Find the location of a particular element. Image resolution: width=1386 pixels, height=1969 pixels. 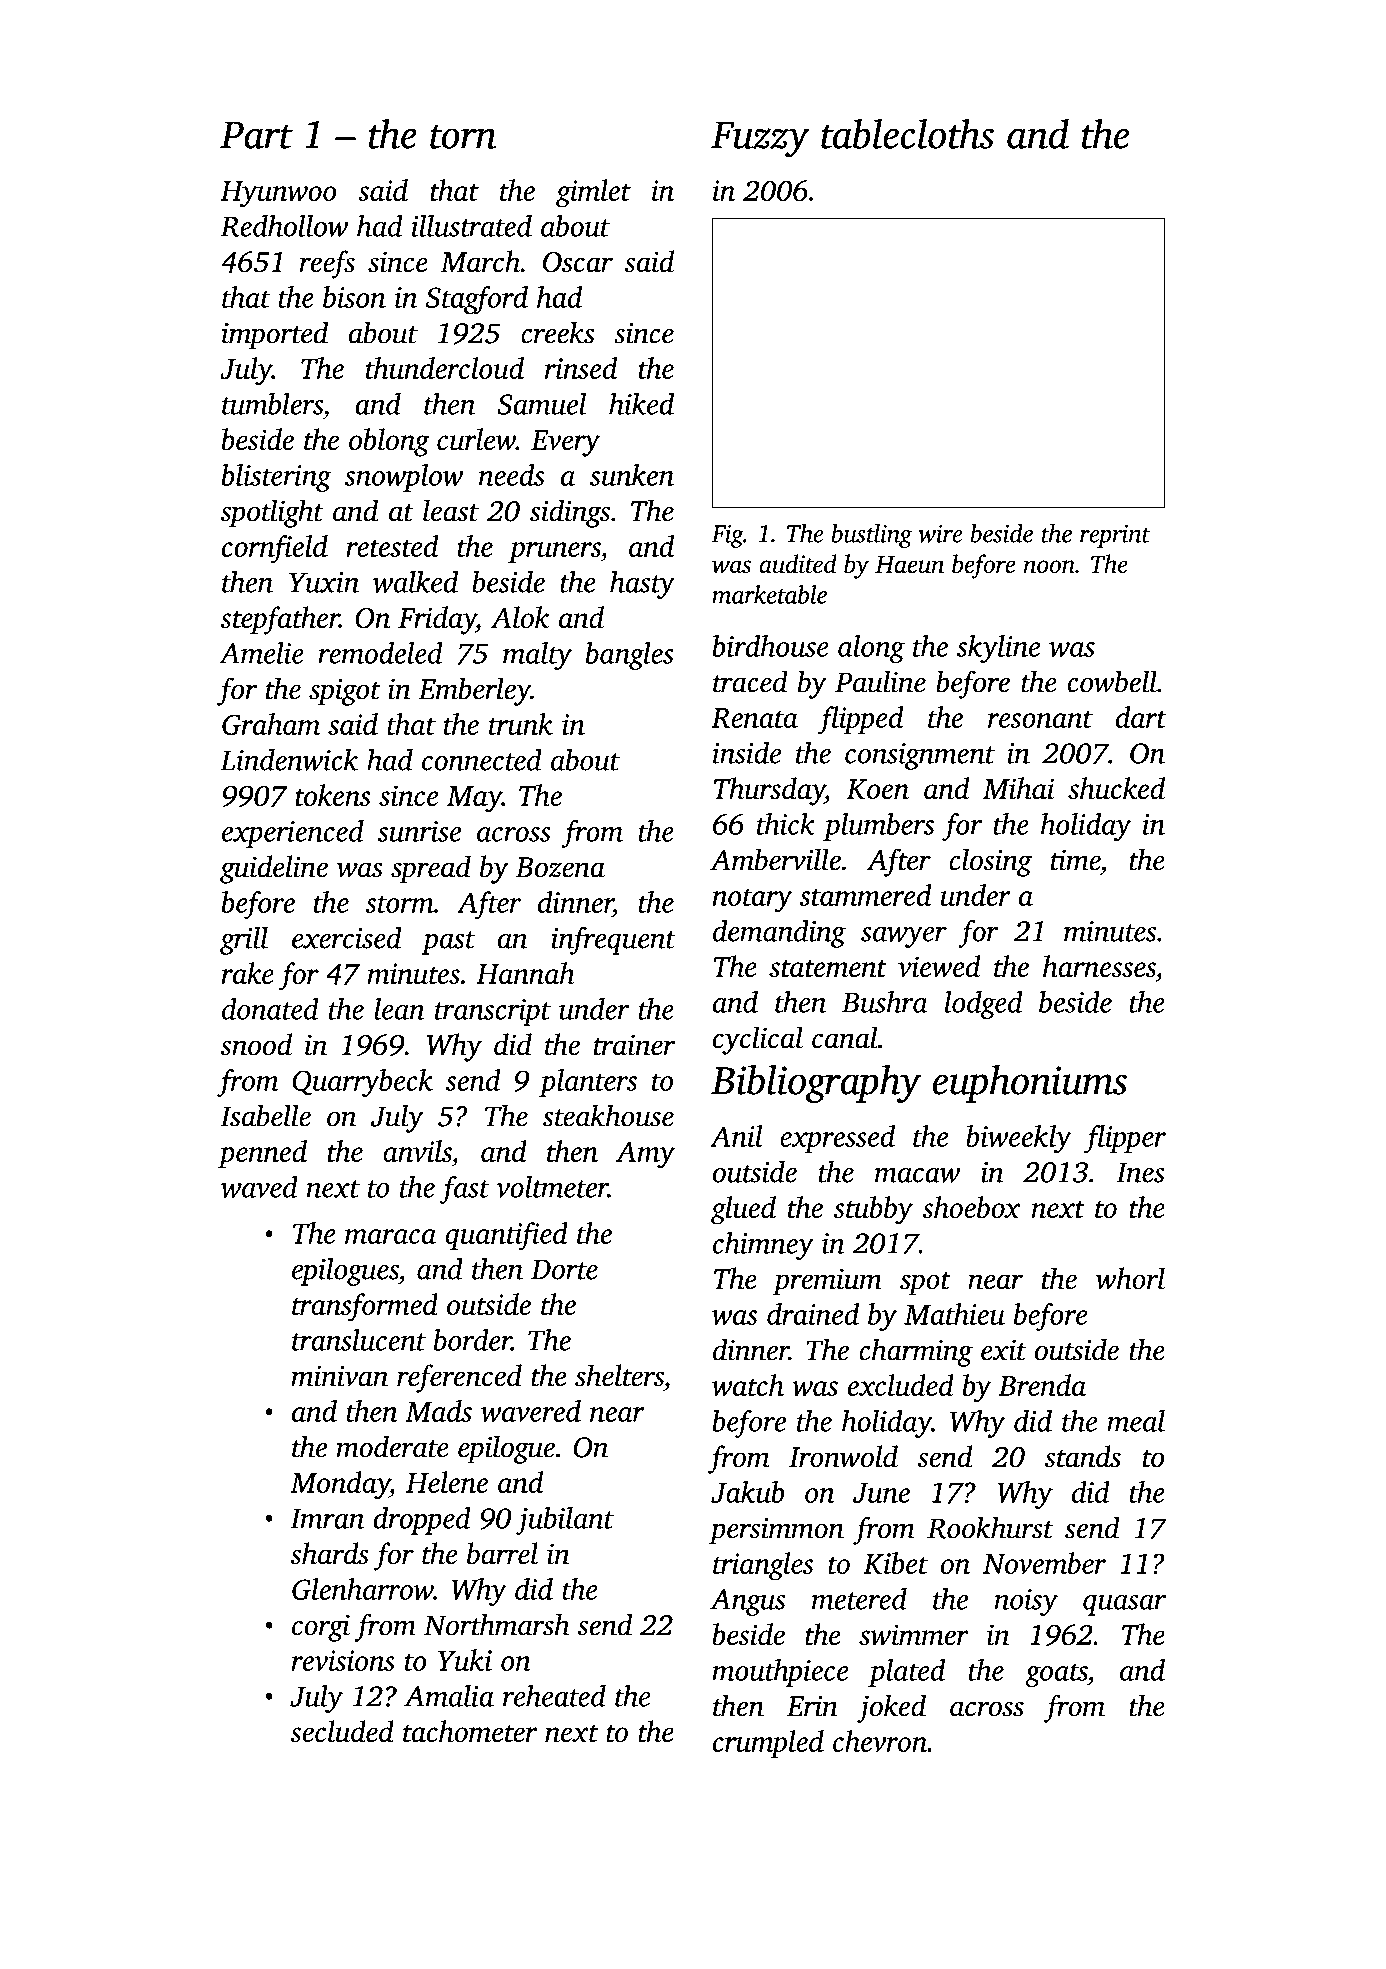

Fuzzy is located at coordinates (760, 139).
